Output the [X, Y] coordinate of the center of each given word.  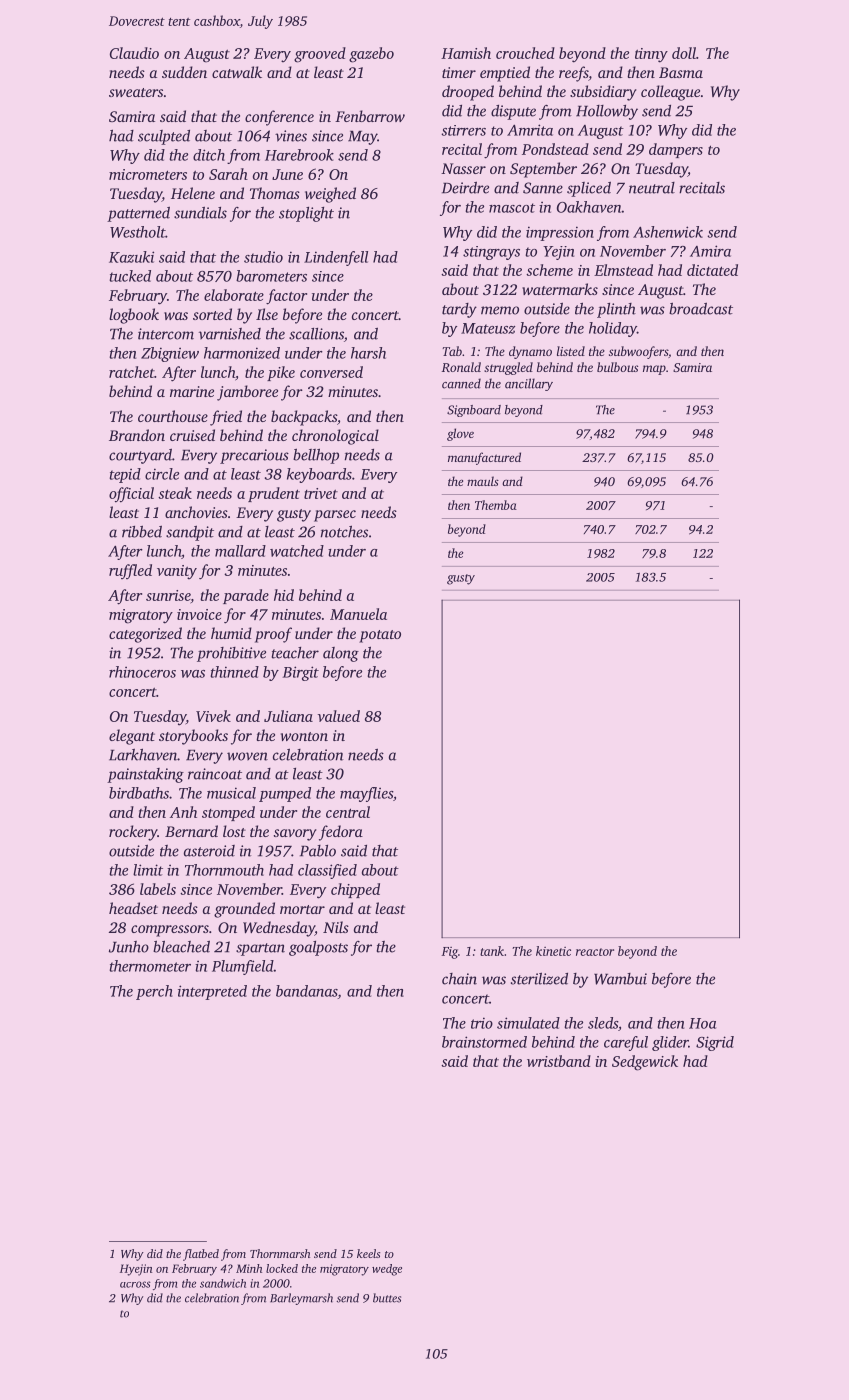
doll [684, 53]
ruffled [130, 571]
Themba [496, 505]
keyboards [319, 475]
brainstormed [484, 1042]
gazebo [371, 55]
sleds [603, 1023]
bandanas [307, 992]
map [654, 370]
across [135, 1284]
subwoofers [638, 352]
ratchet [132, 372]
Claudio [134, 53]
